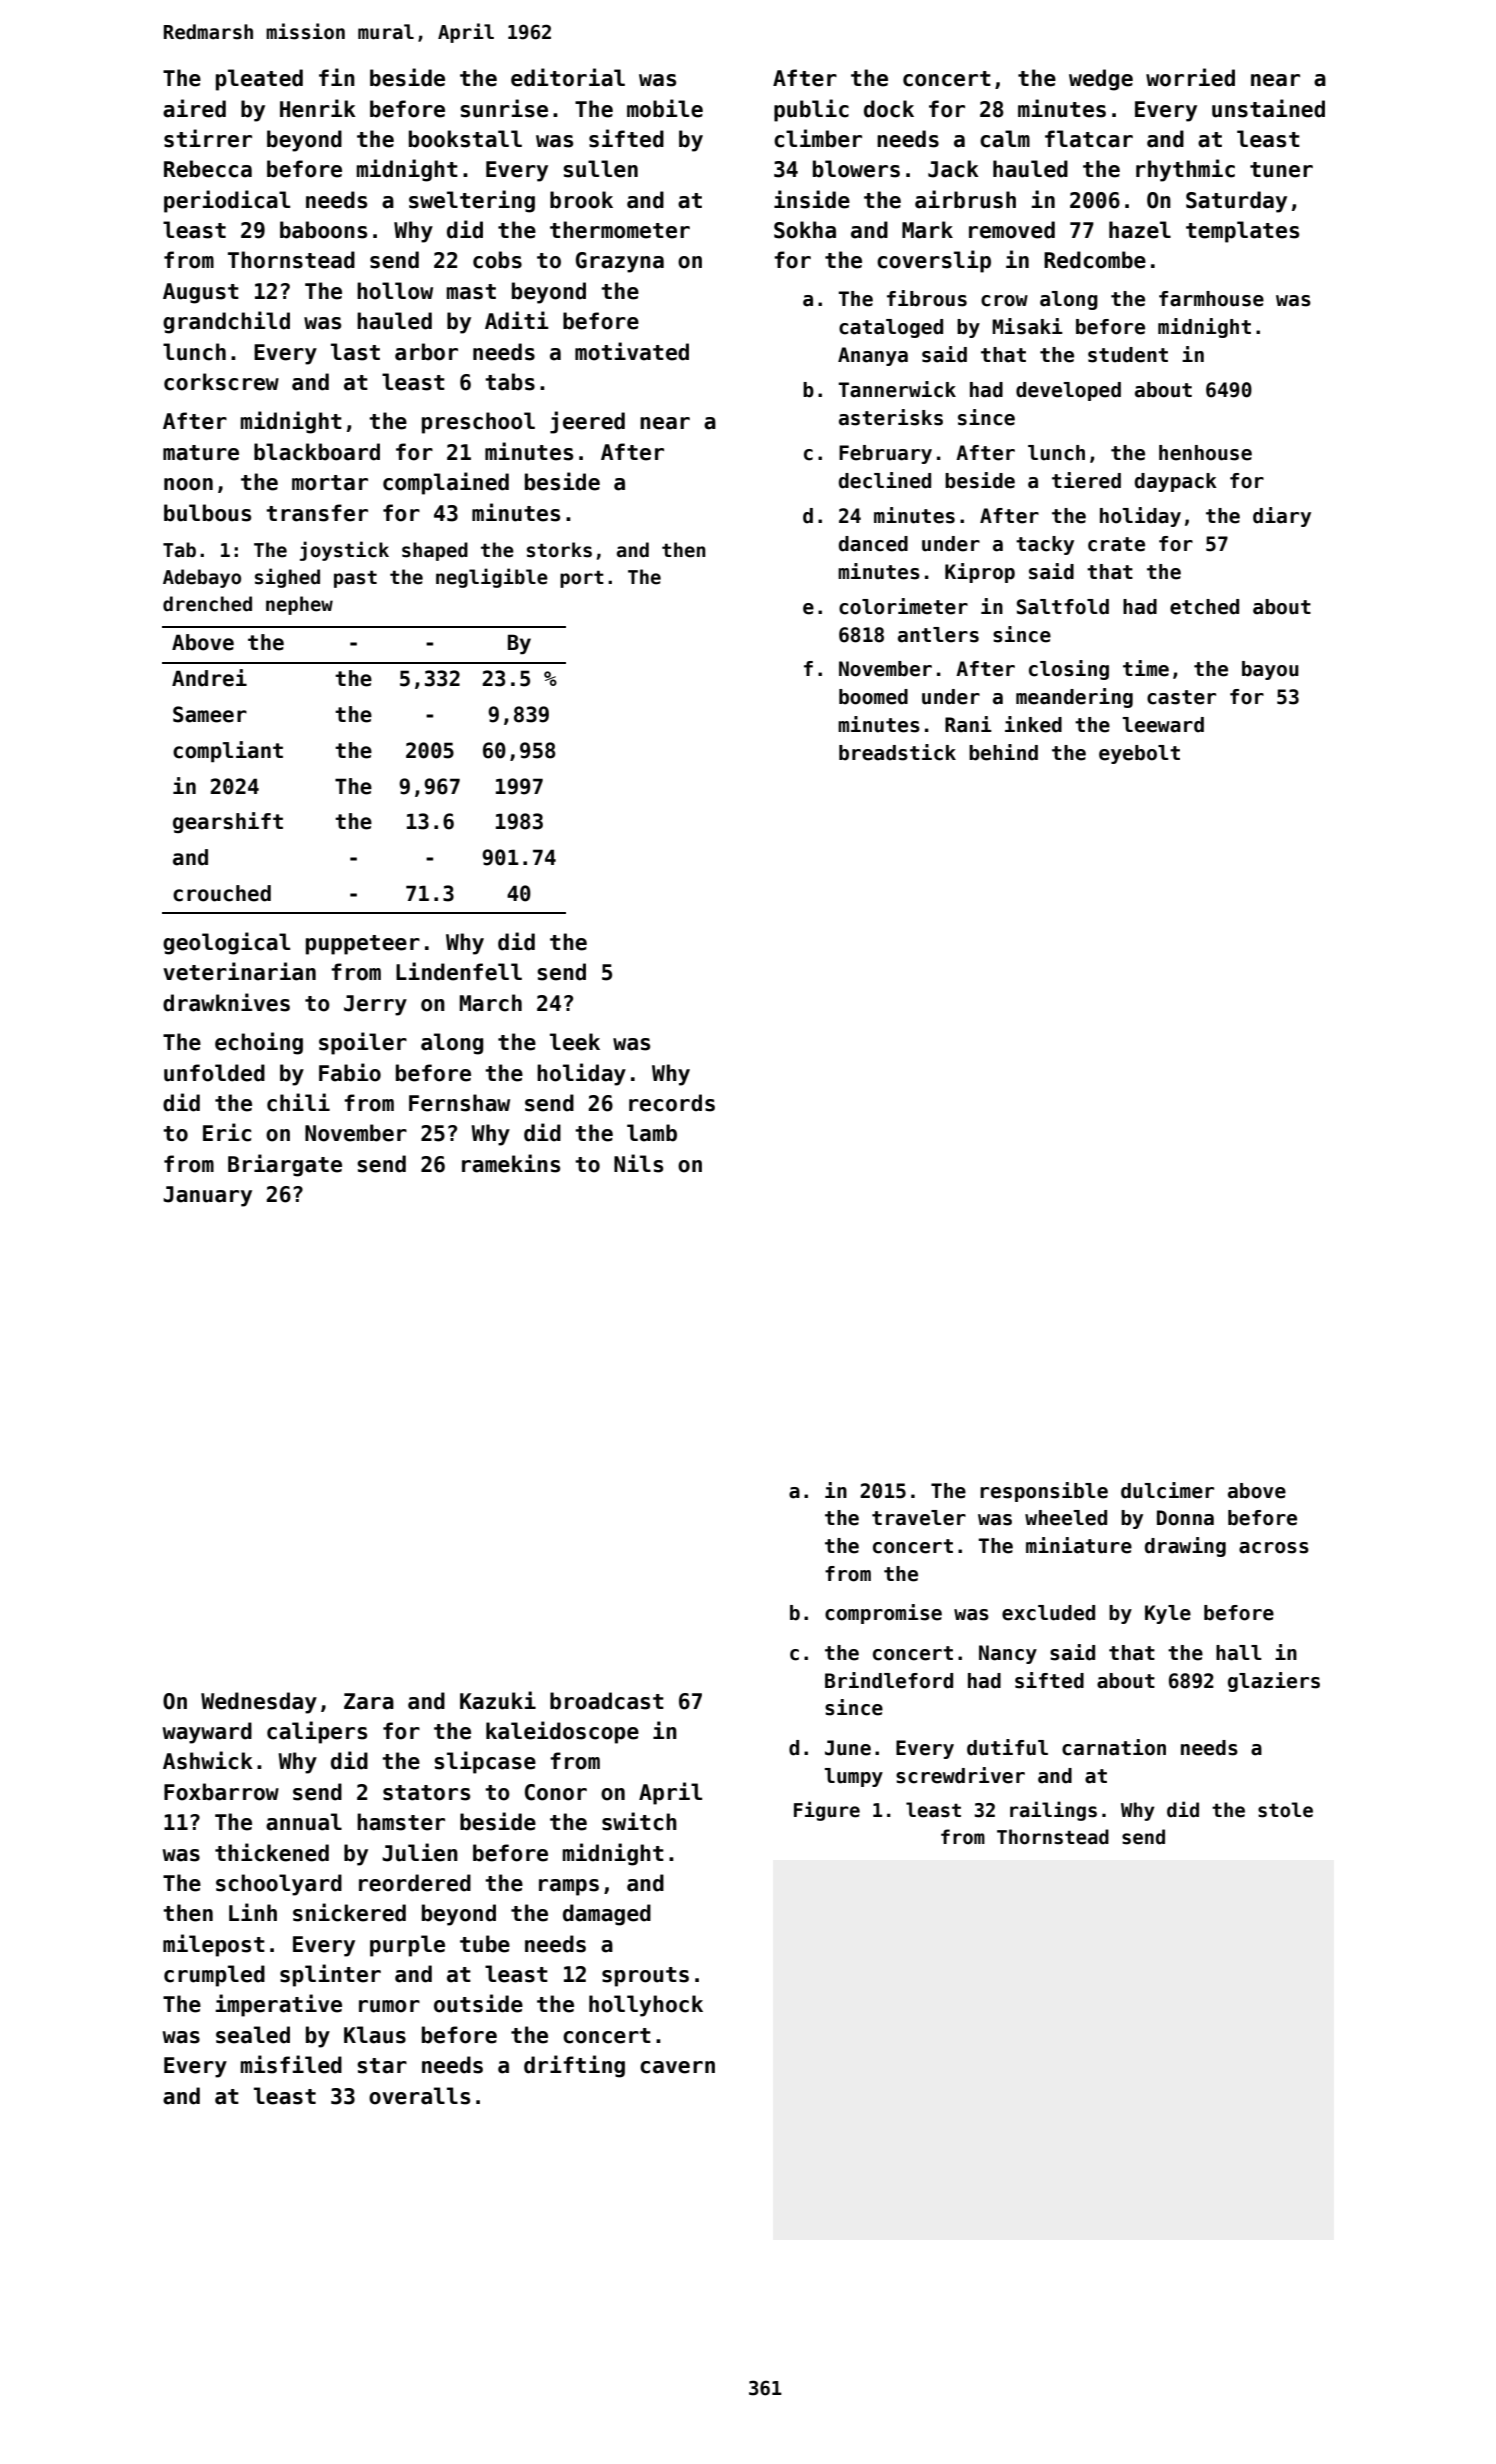 This image has width=1496, height=2464. What do you see at coordinates (827, 1811) in the image?
I see `Figure` at bounding box center [827, 1811].
